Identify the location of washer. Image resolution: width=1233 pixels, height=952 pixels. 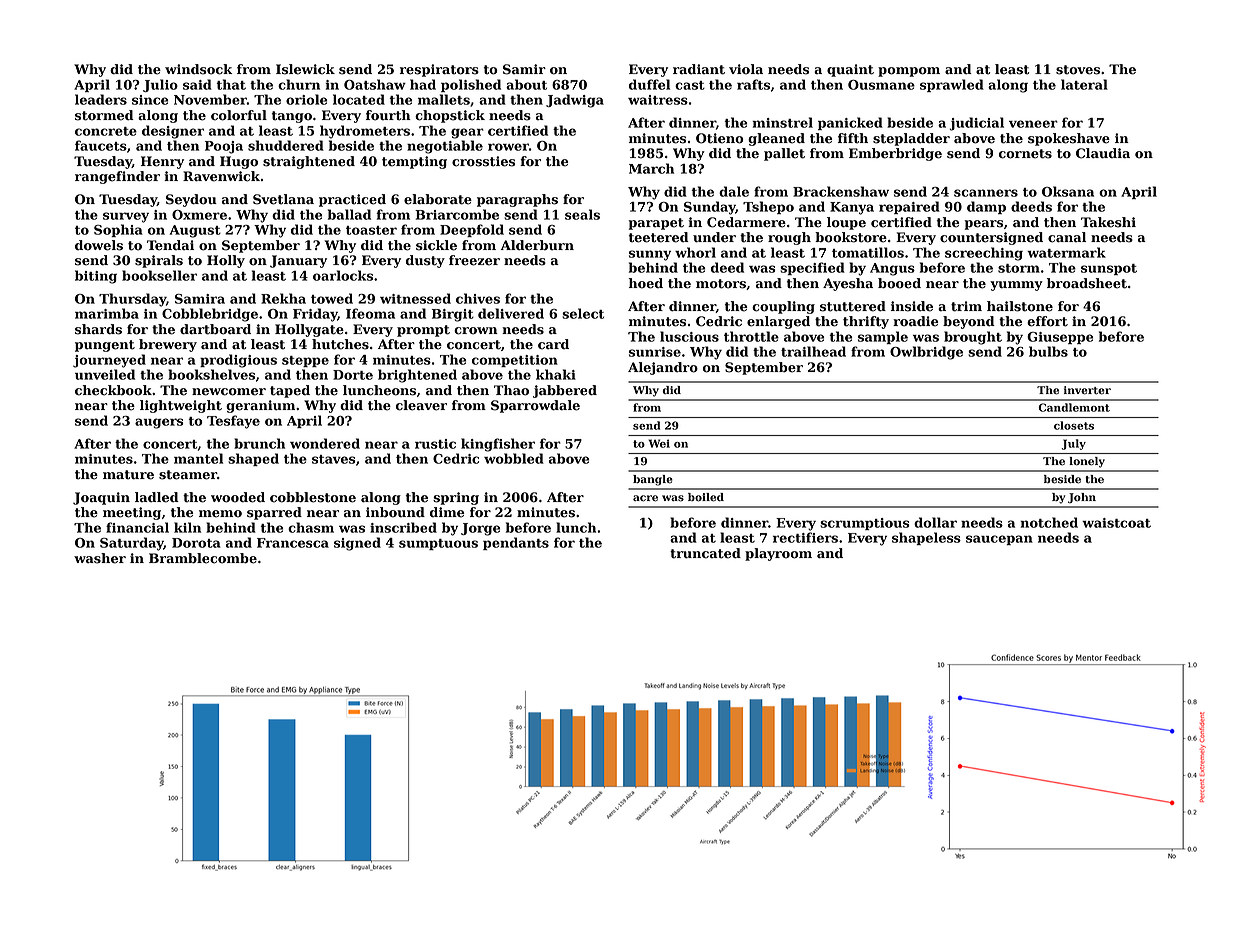
(100, 558).
